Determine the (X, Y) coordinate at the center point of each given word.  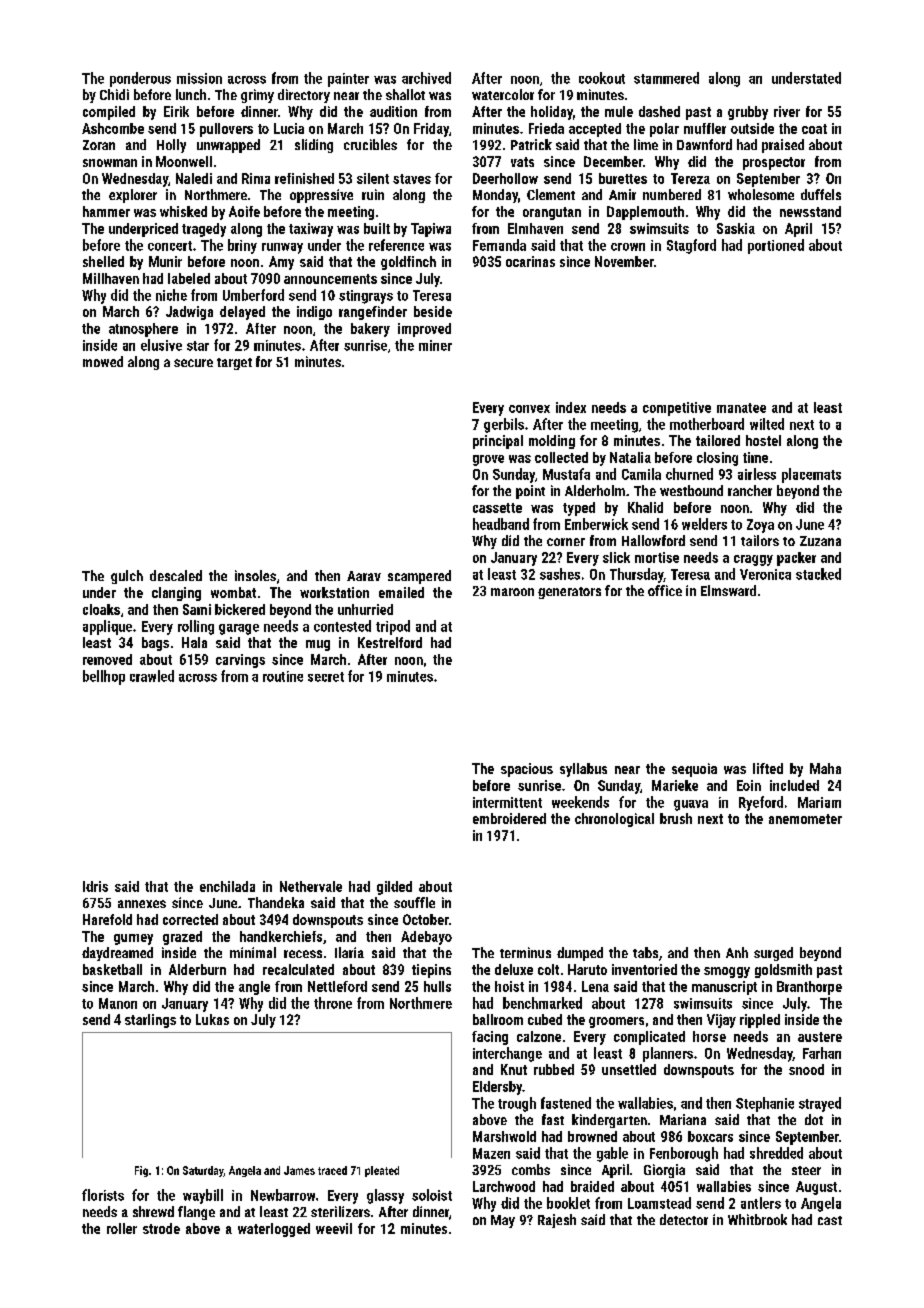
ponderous (140, 79)
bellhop (104, 677)
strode (161, 1228)
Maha (825, 768)
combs (531, 1169)
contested (342, 626)
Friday (431, 130)
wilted (767, 424)
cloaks (101, 609)
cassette (497, 508)
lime (646, 144)
